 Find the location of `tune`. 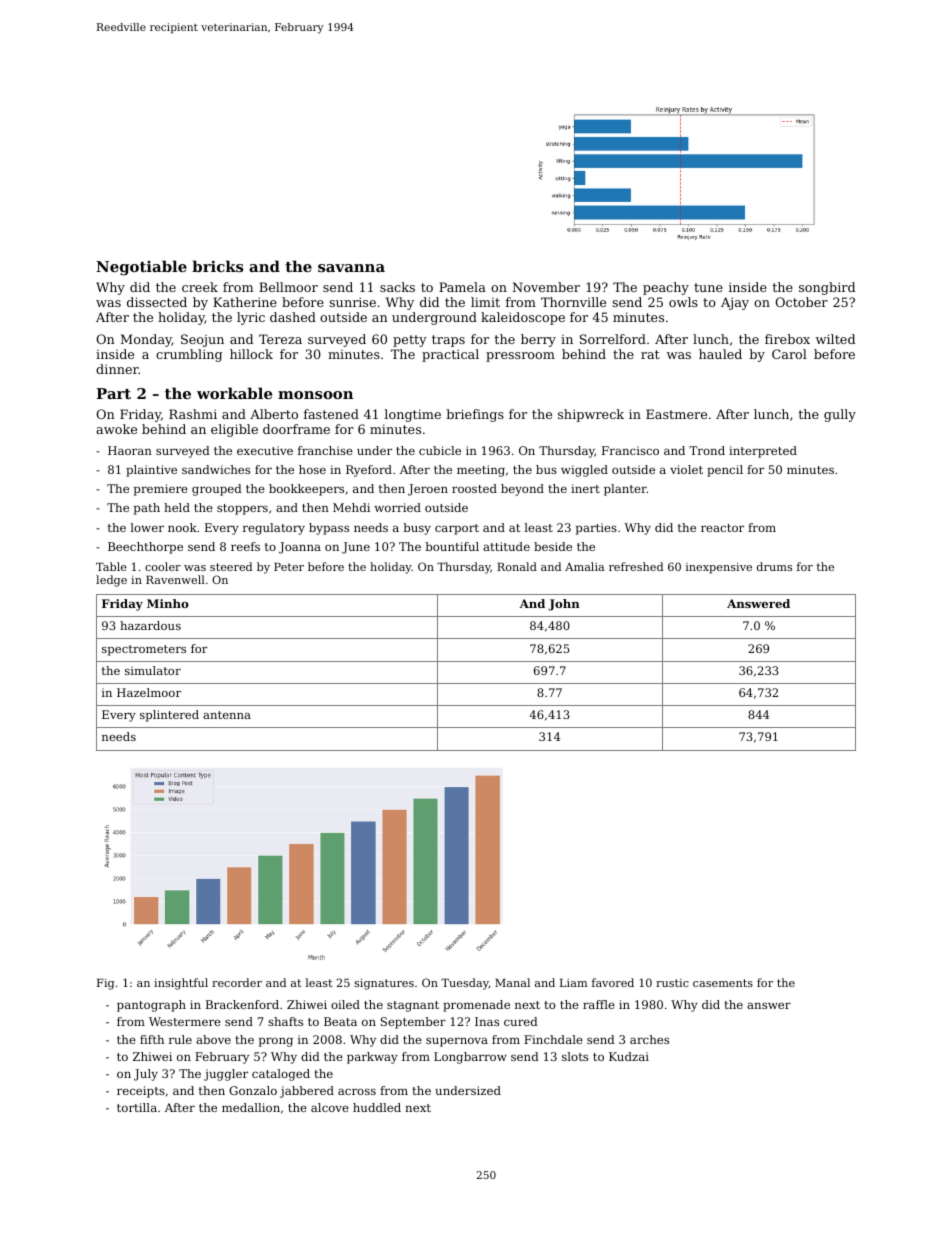

tune is located at coordinates (708, 287).
